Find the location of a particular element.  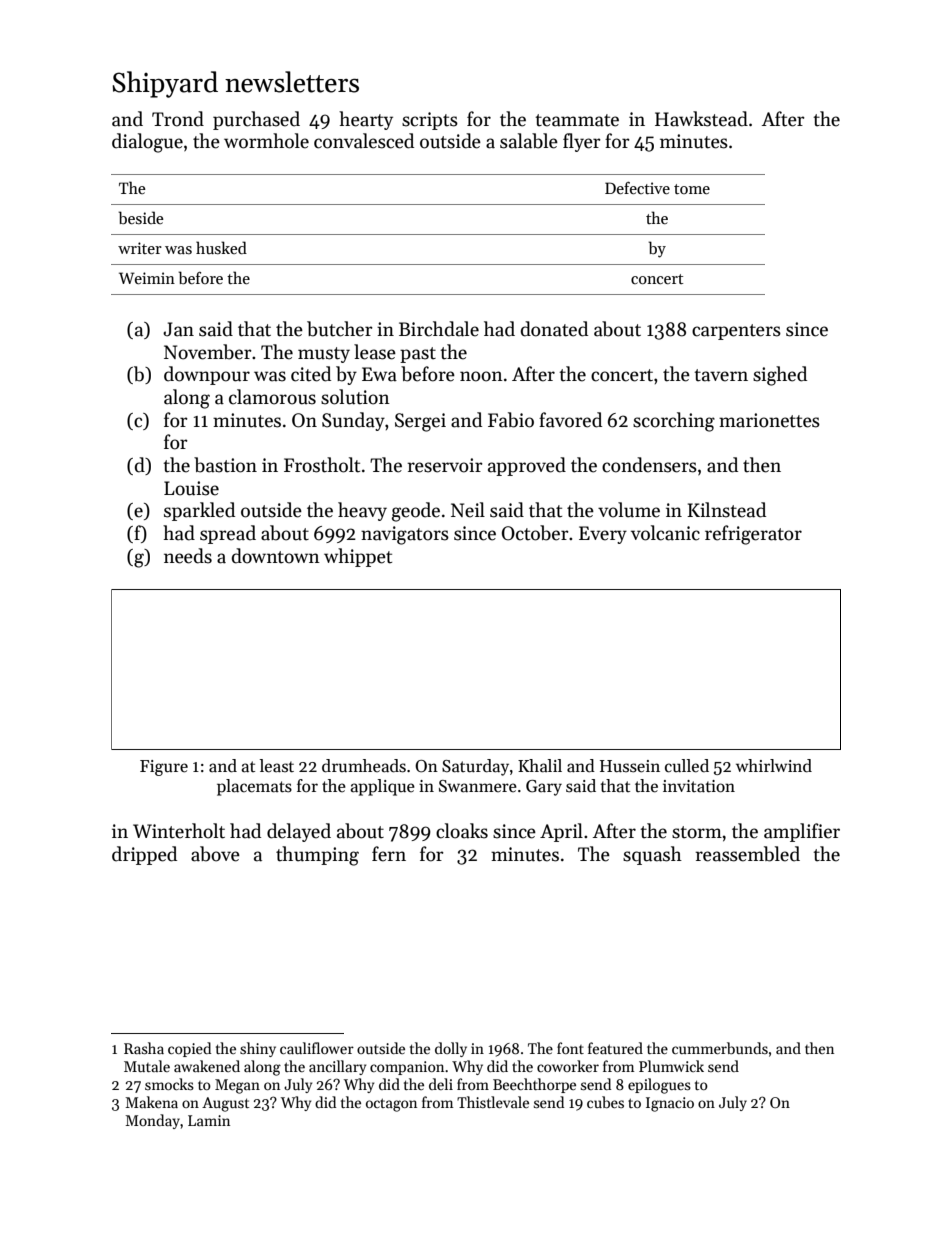

Hawkstead is located at coordinates (701, 119).
